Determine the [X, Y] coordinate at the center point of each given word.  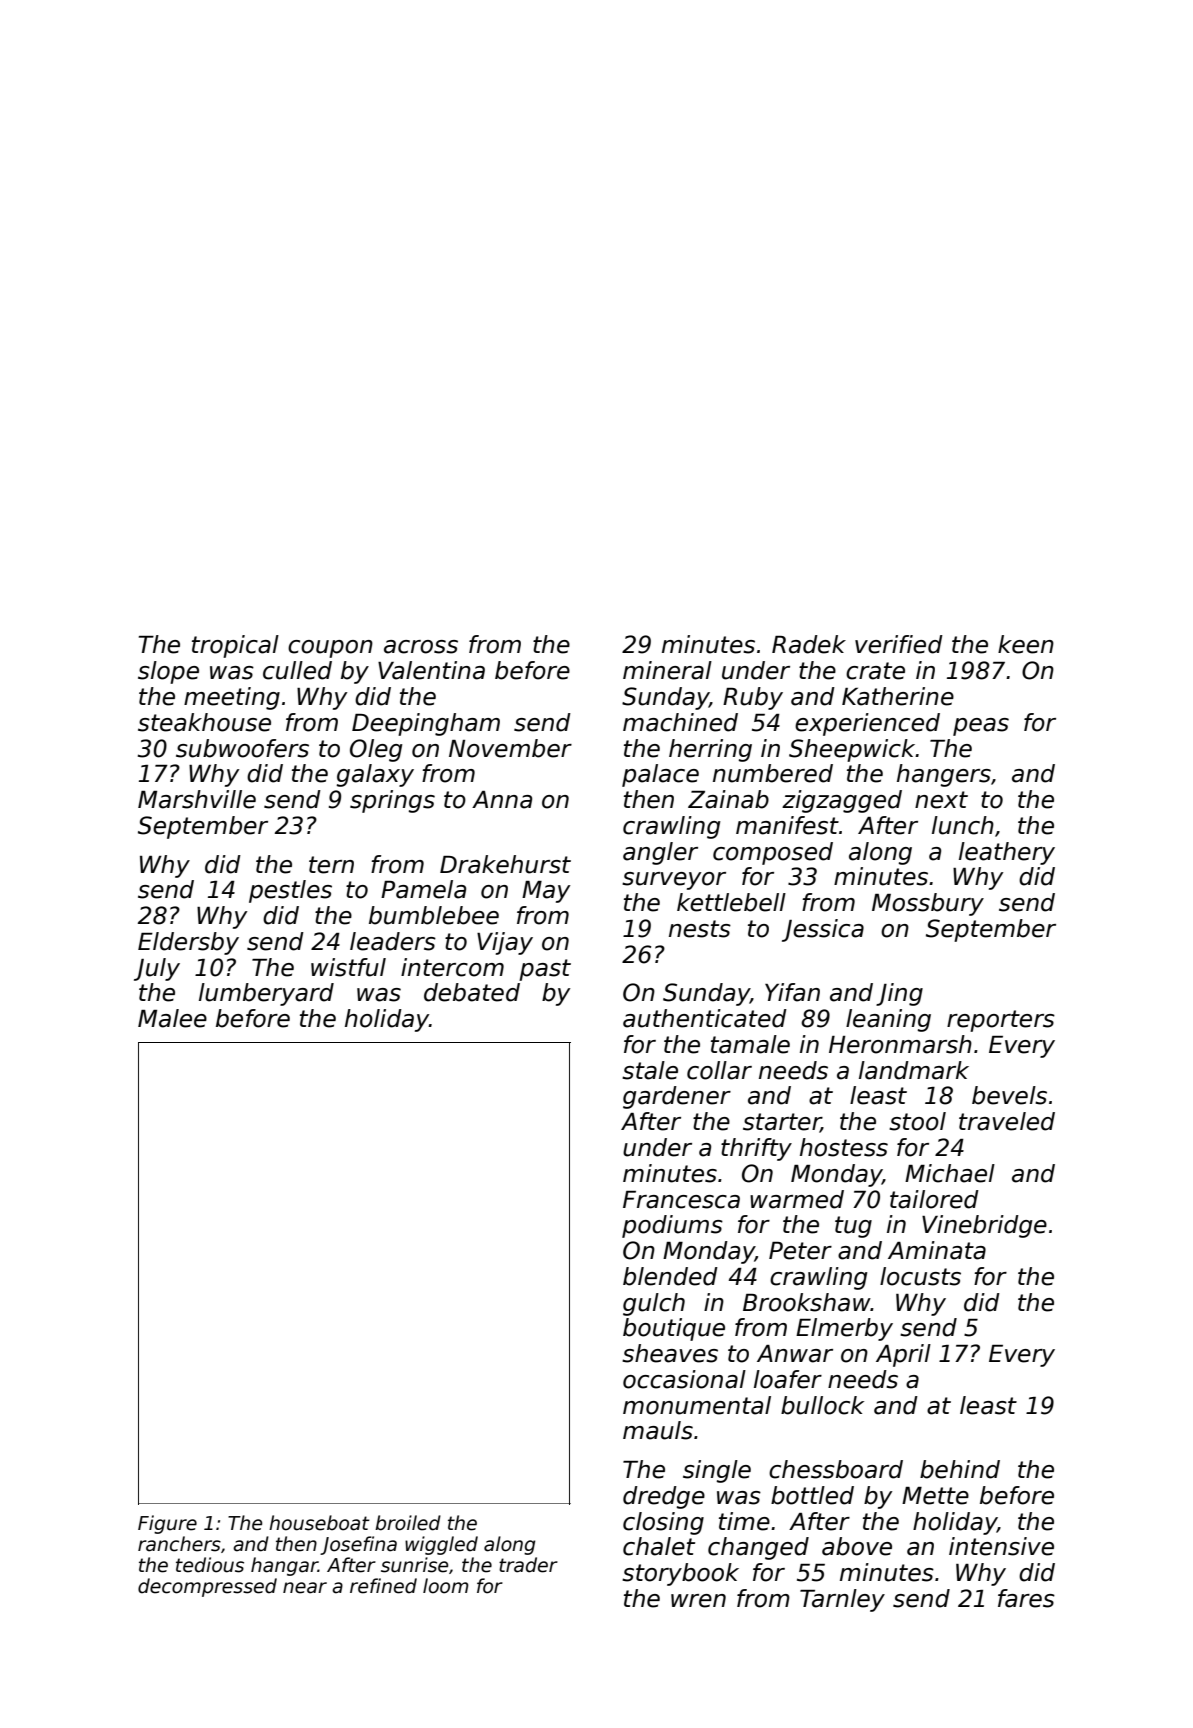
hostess [844, 1147]
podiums [672, 1226]
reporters [1001, 1021]
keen [1026, 644]
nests [700, 929]
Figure [167, 1524]
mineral [667, 670]
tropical [235, 646]
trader [528, 1565]
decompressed [207, 1587]
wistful [348, 967]
